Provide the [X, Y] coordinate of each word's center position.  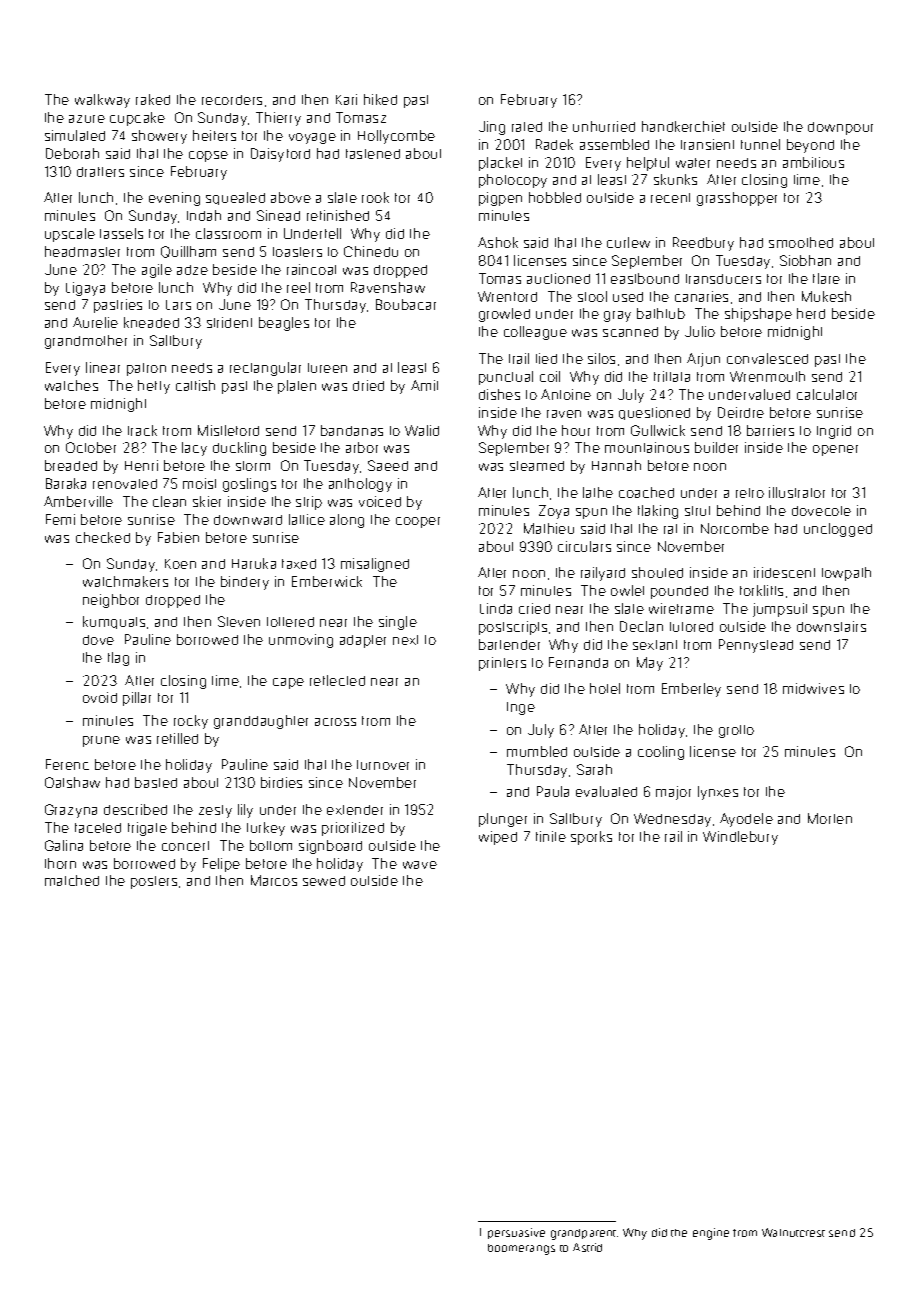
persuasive [516, 1233]
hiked [380, 99]
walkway [102, 101]
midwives [813, 688]
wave [420, 865]
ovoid [100, 697]
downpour [840, 128]
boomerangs [521, 1249]
